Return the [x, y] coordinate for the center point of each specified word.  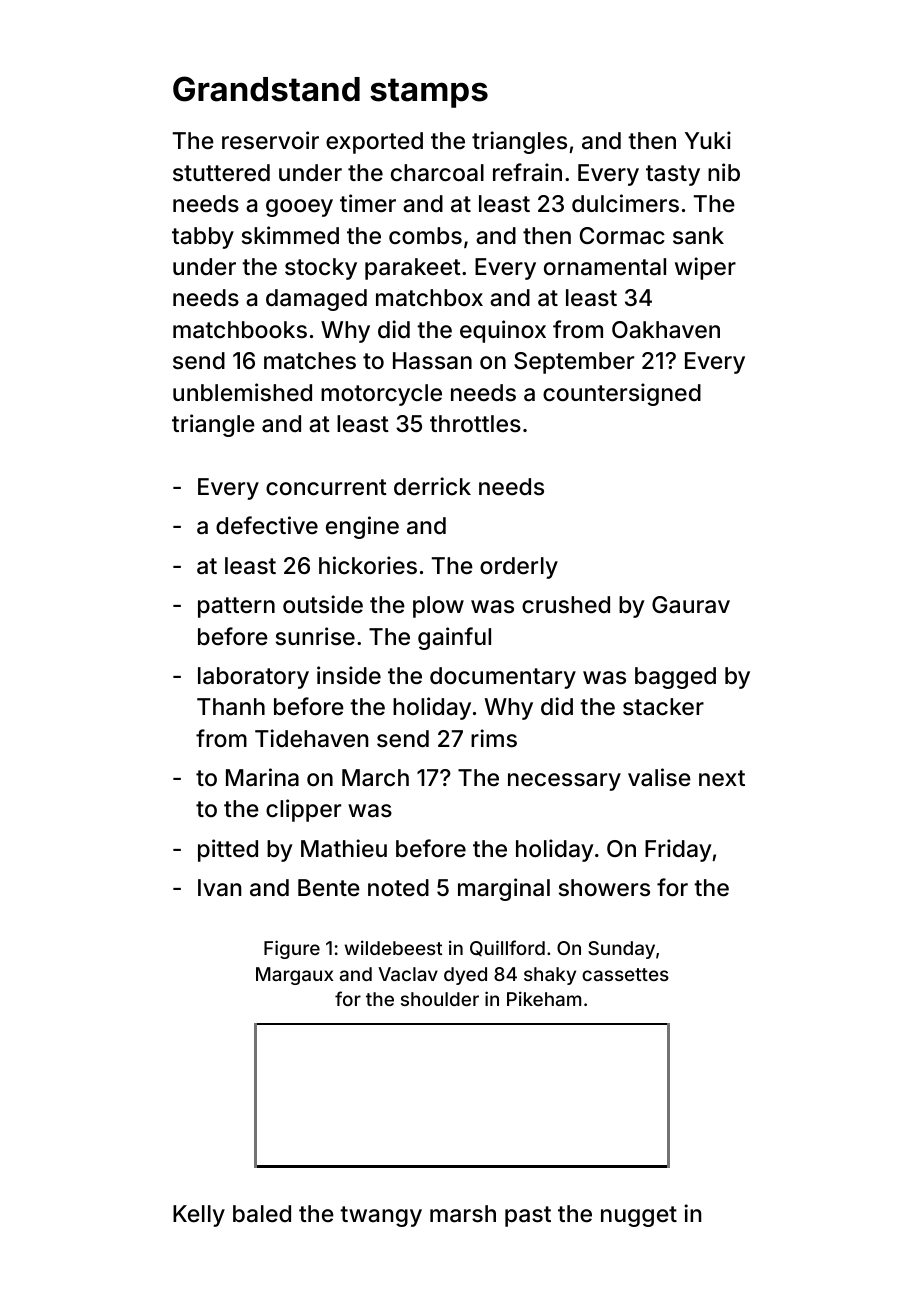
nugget [639, 1216]
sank [698, 236]
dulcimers [625, 203]
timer [368, 203]
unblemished [242, 392]
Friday [678, 850]
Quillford [507, 948]
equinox [503, 331]
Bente [329, 887]
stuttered [221, 173]
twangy [381, 1216]
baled [262, 1214]
